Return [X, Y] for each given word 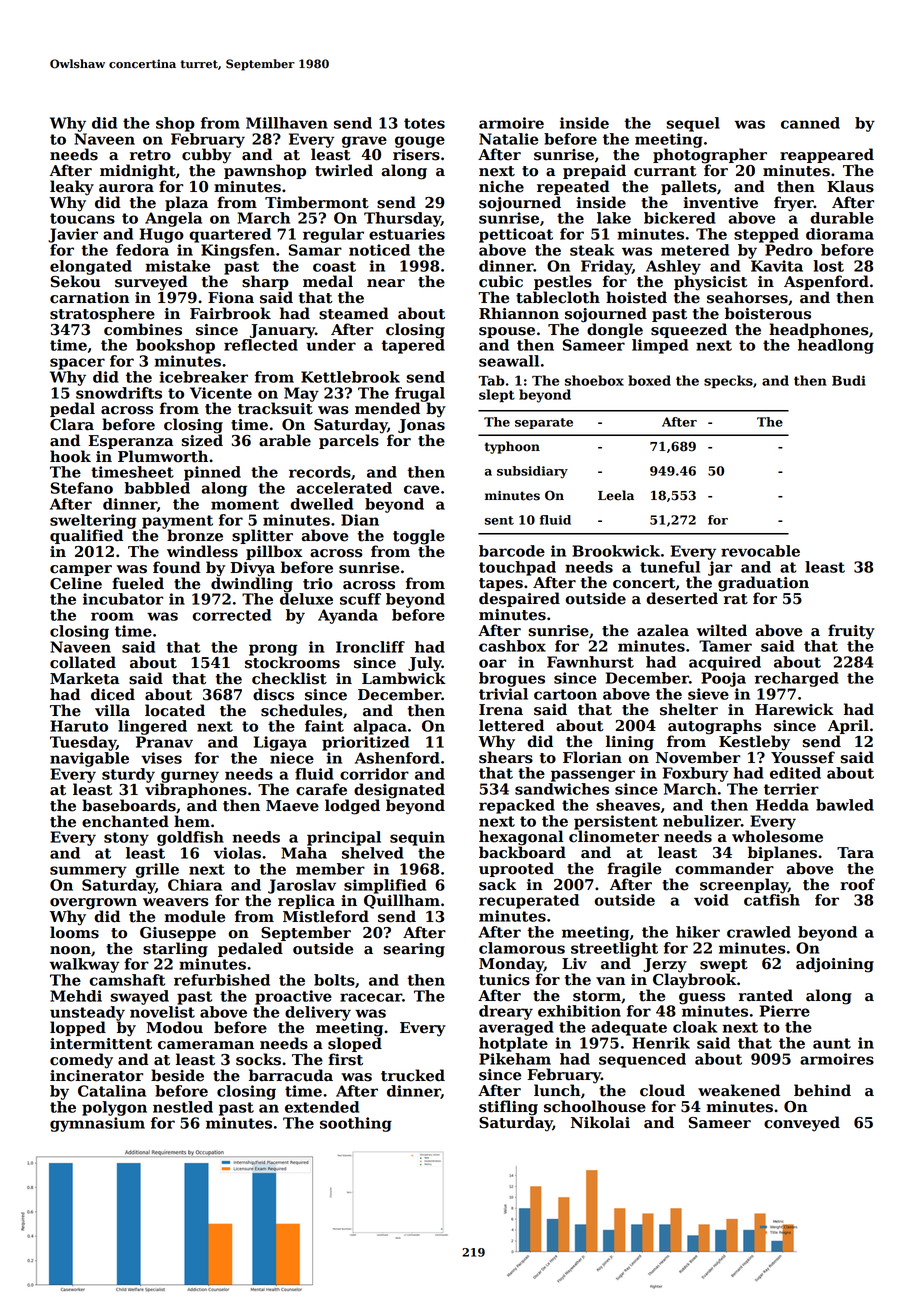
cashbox [512, 646]
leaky [72, 188]
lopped [78, 1028]
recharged [797, 679]
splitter [262, 536]
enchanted [125, 821]
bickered [680, 218]
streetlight [614, 949]
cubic [501, 281]
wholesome [777, 836]
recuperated [529, 901]
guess [702, 999]
